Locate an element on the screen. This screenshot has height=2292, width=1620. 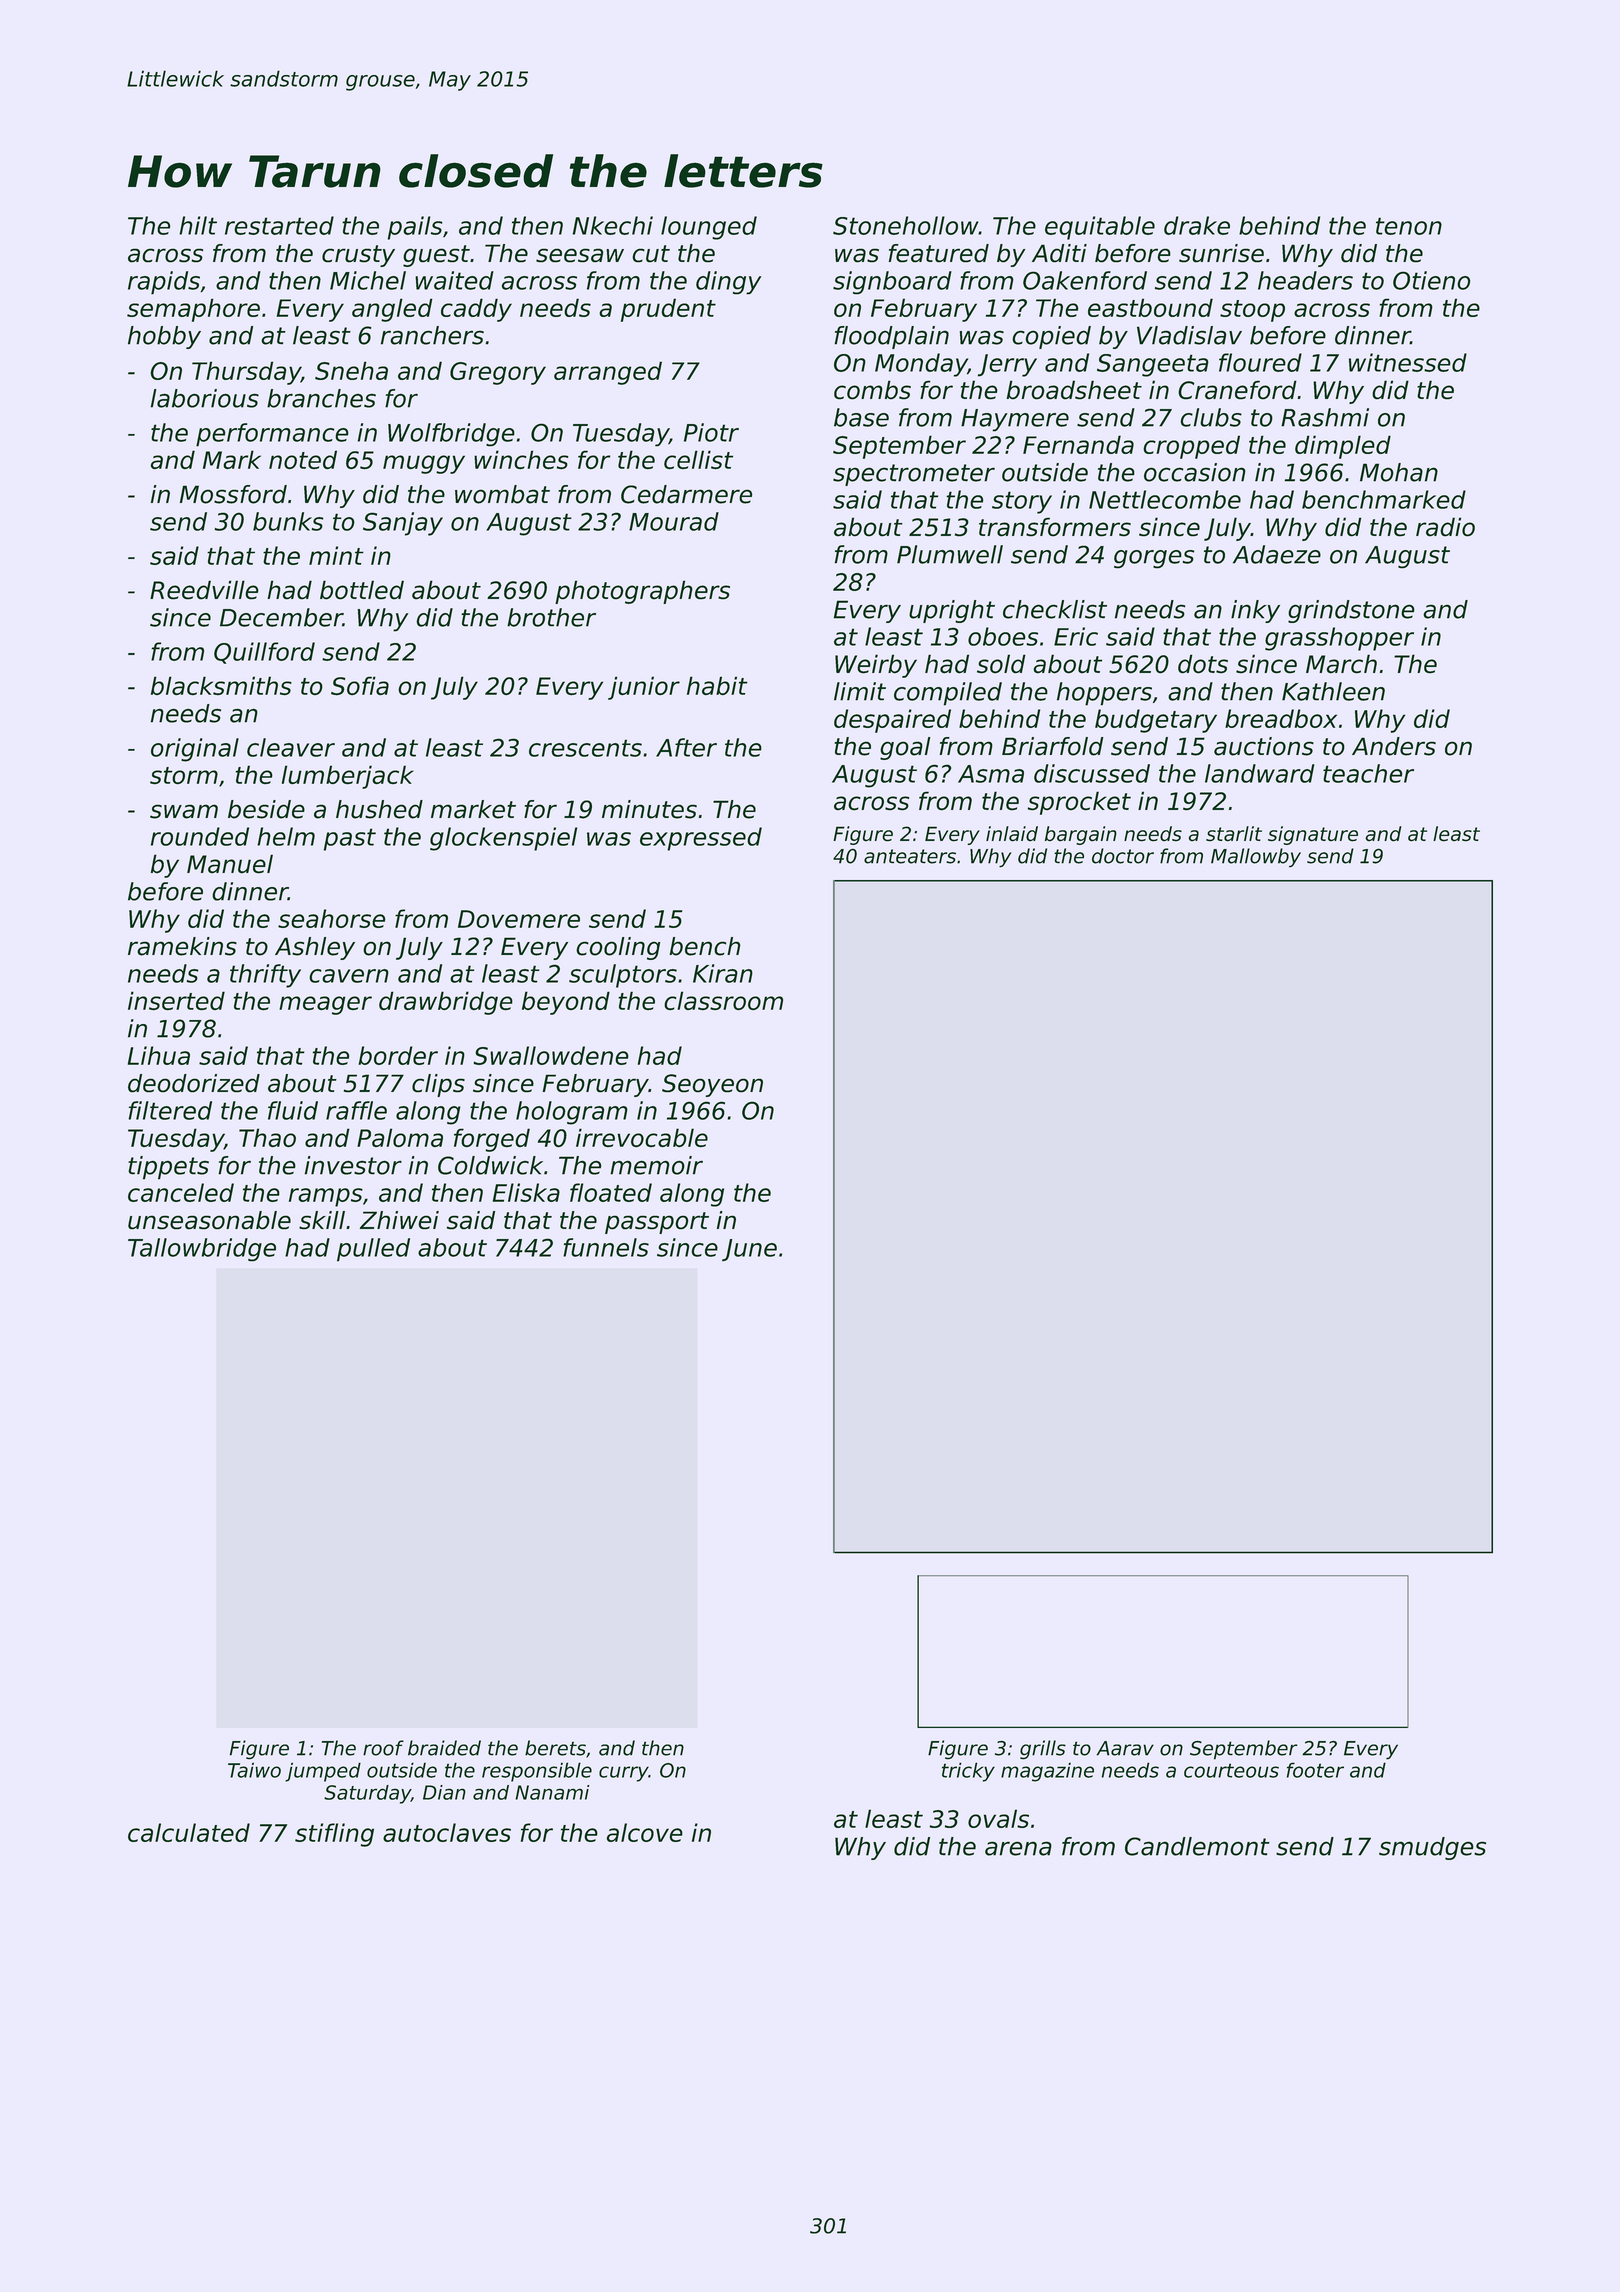
ramps is located at coordinates (326, 1197).
